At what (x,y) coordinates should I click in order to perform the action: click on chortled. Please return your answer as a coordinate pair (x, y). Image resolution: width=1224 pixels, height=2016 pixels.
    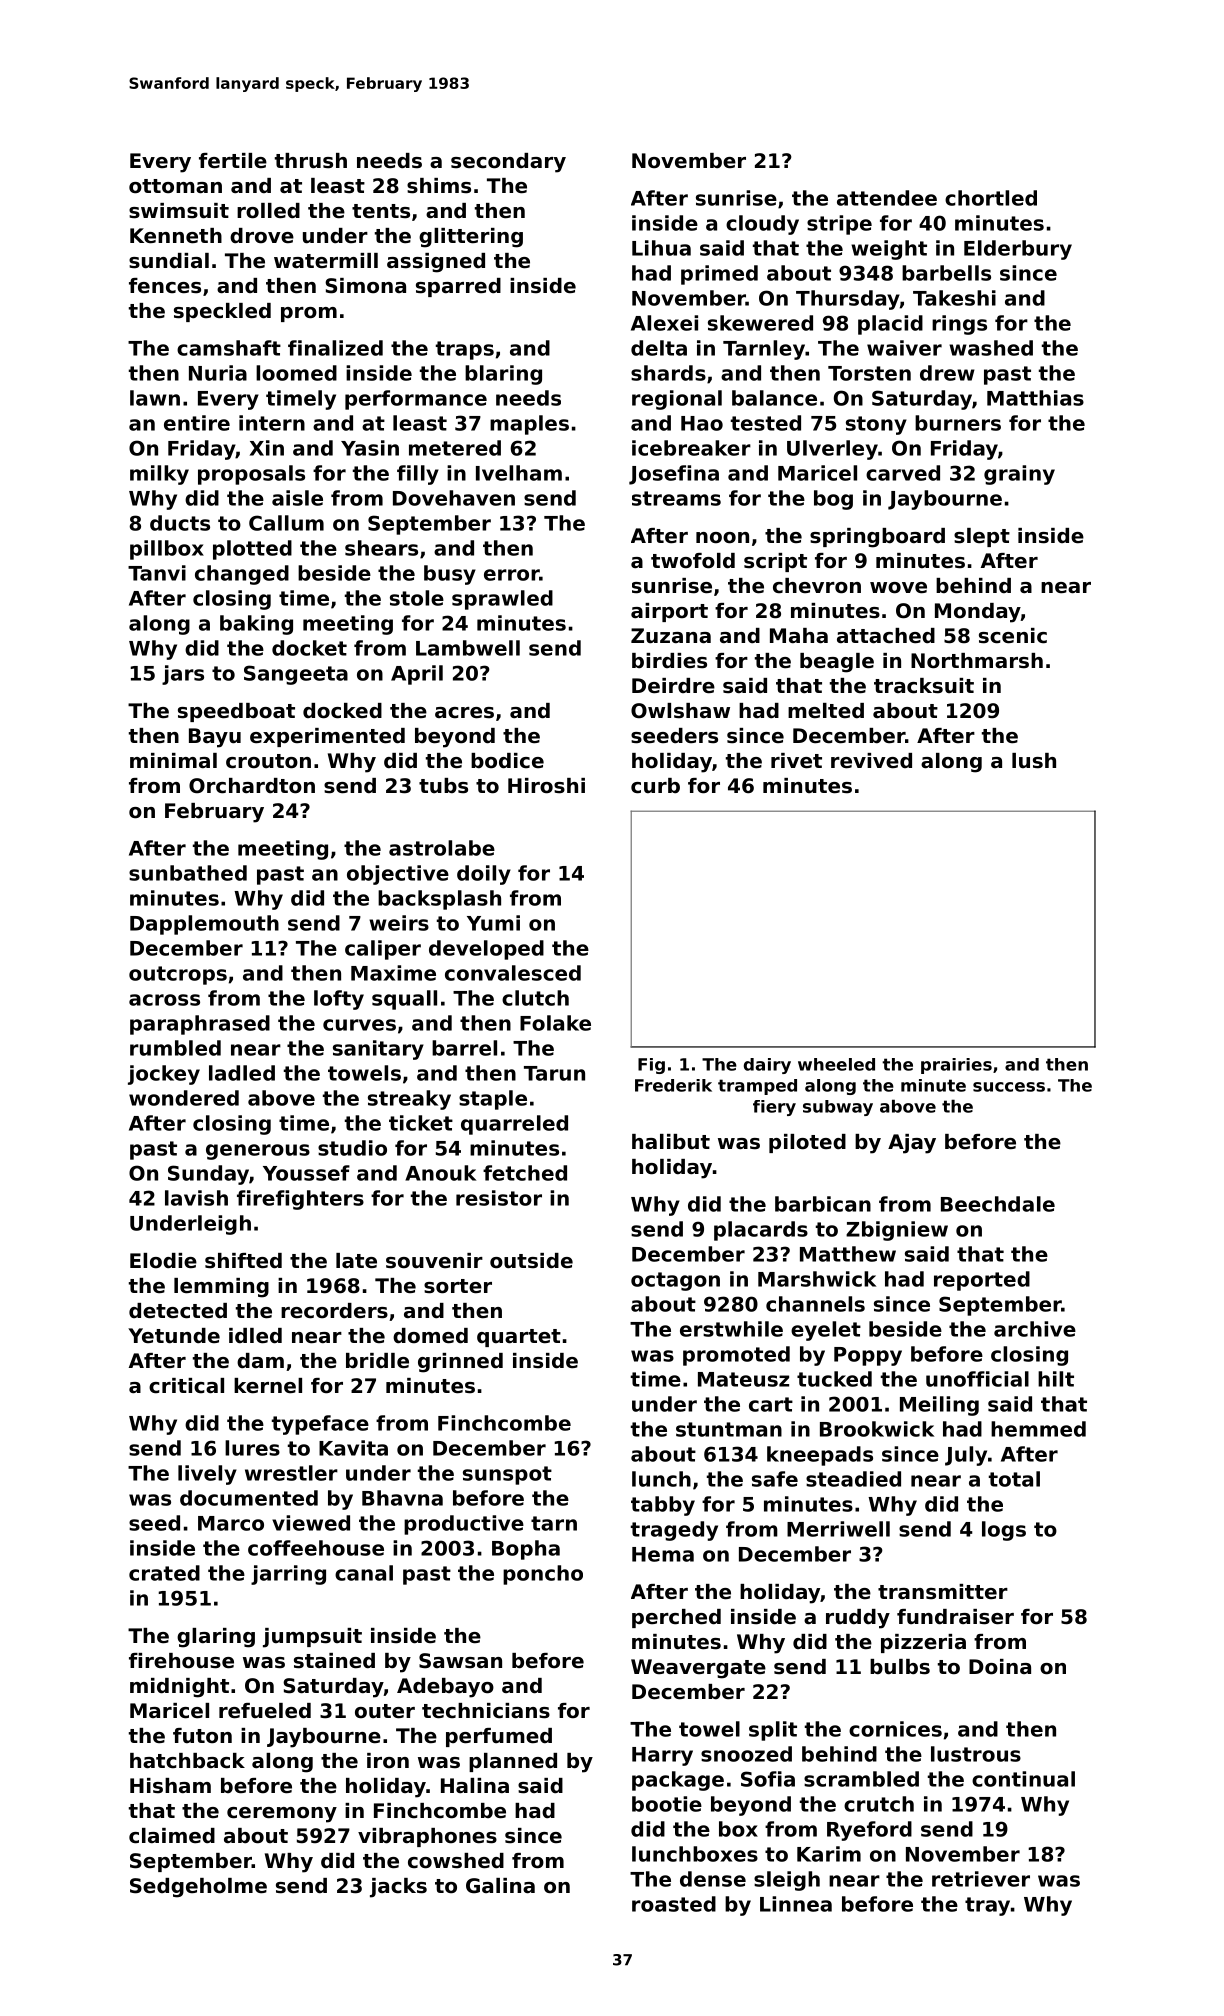
    Looking at the image, I should click on (991, 198).
